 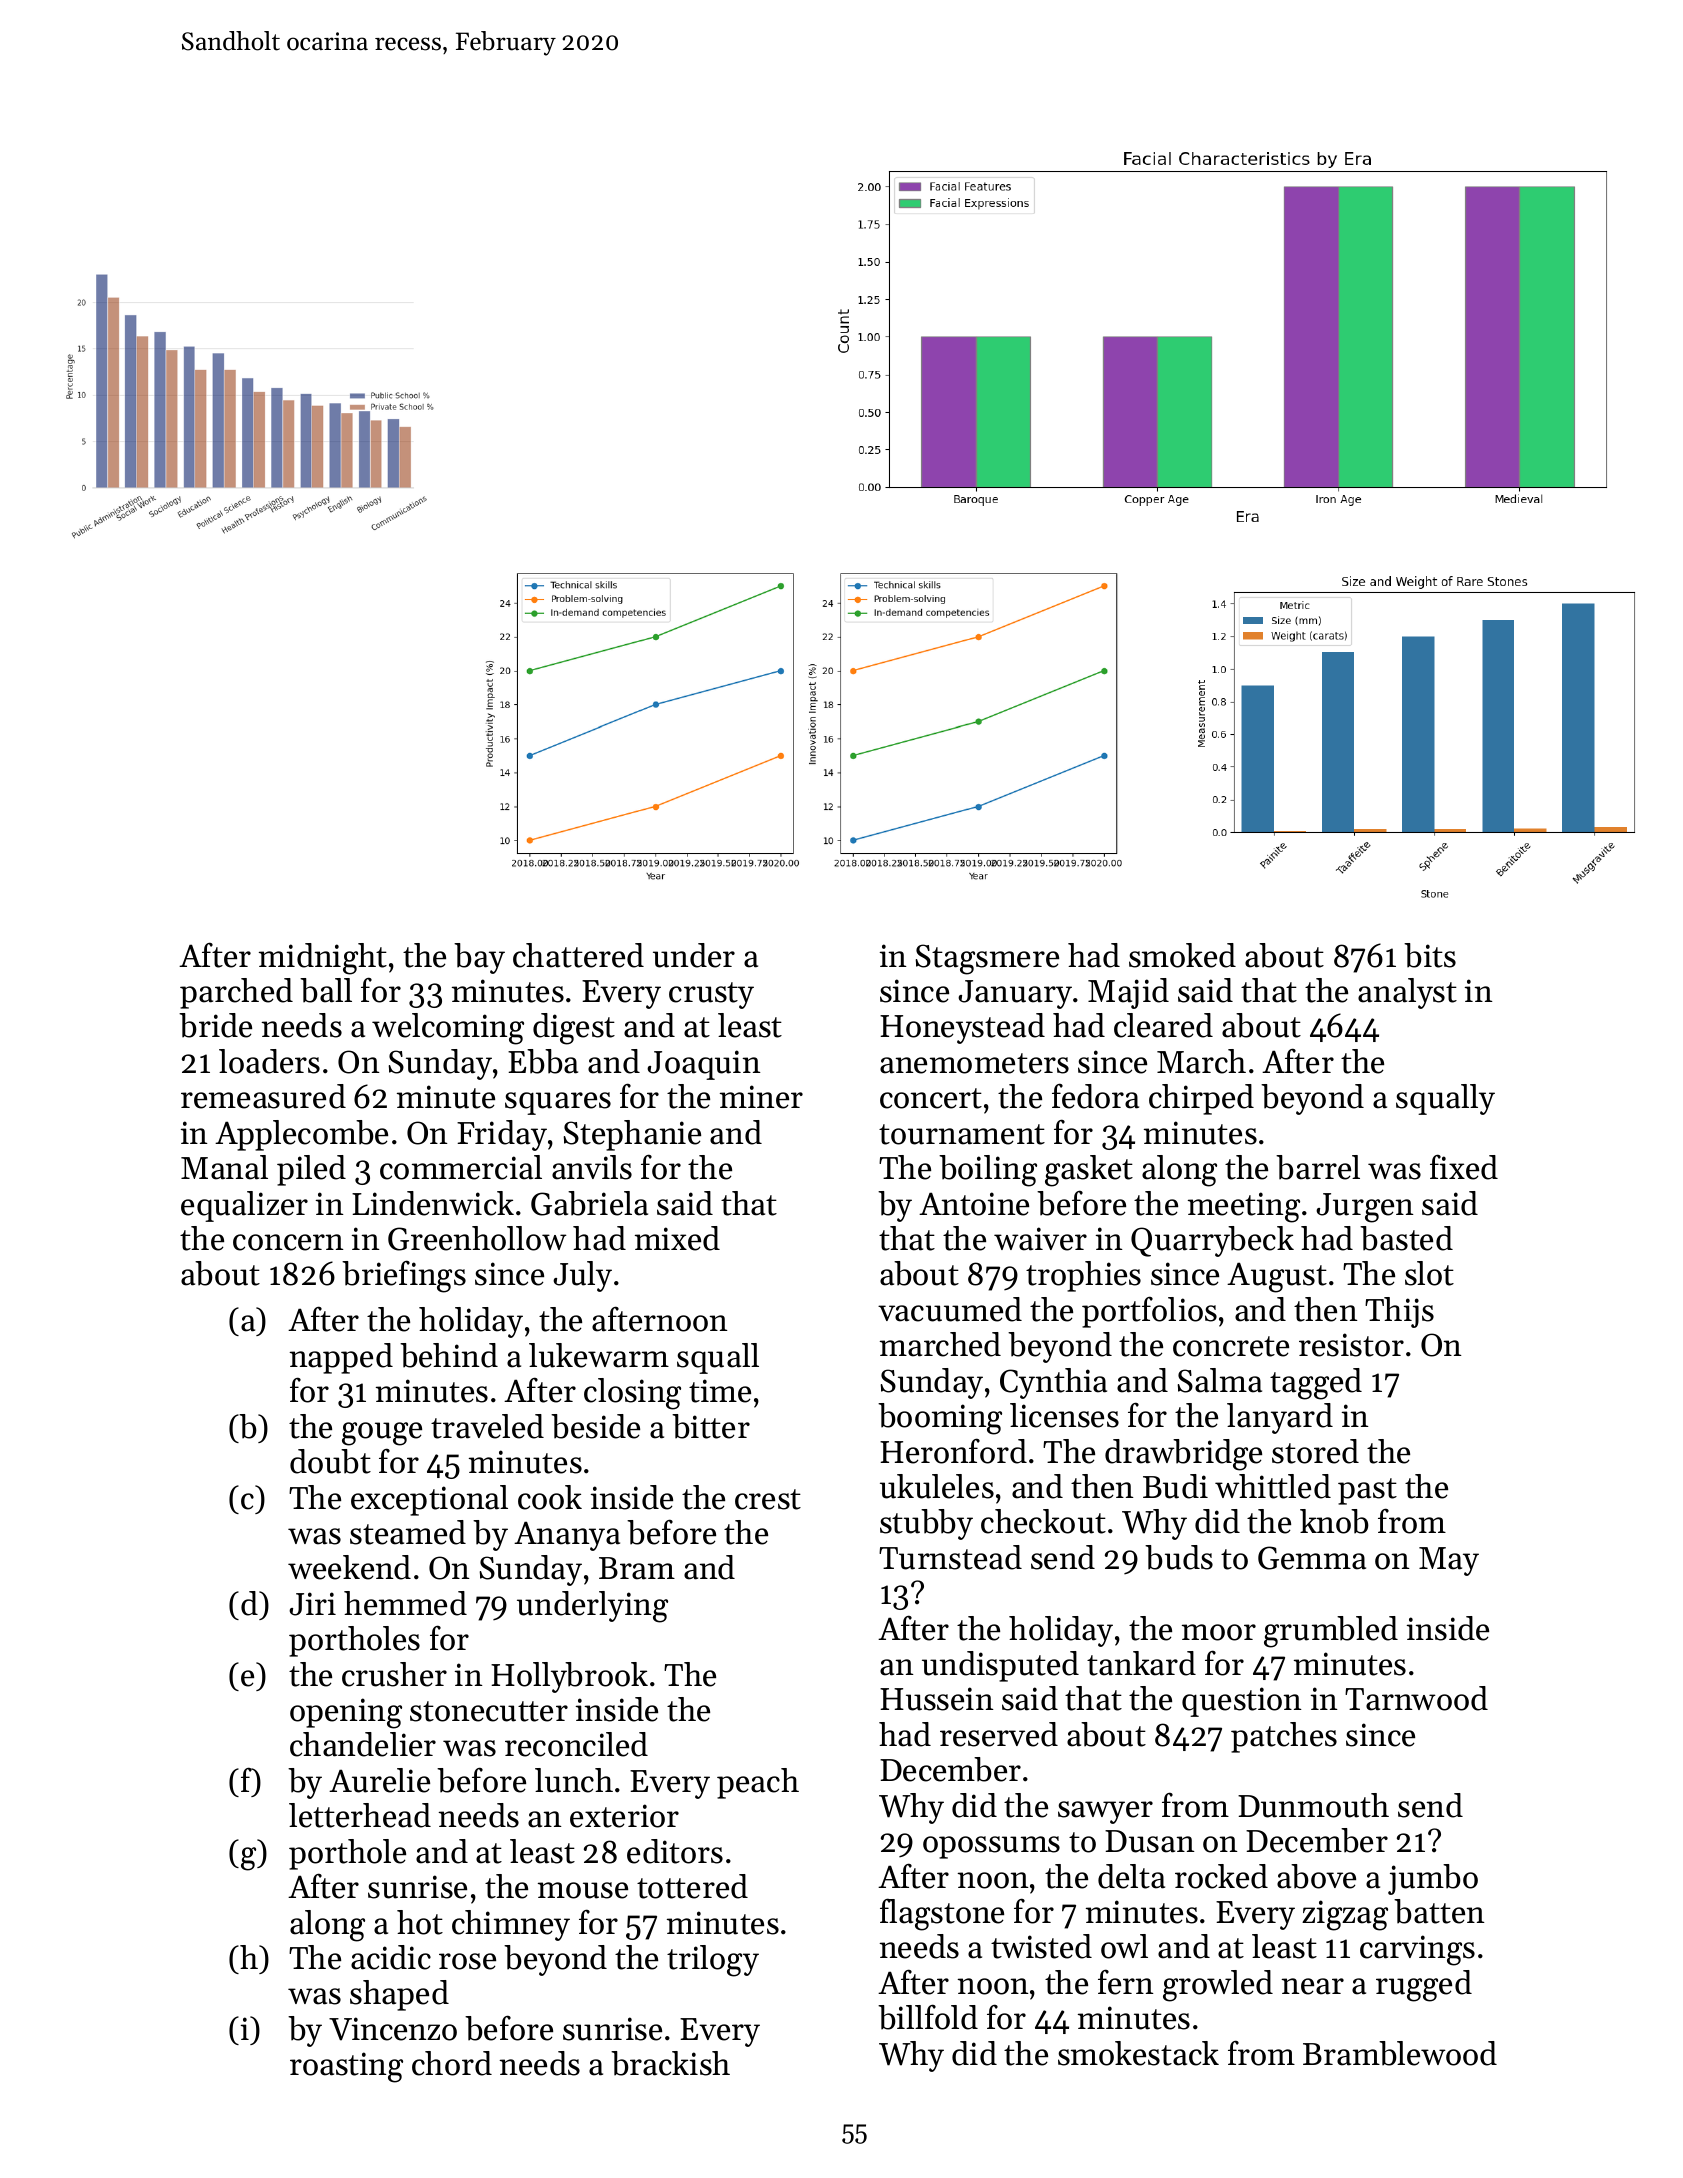 I want to click on licenses, so click(x=1064, y=1415).
